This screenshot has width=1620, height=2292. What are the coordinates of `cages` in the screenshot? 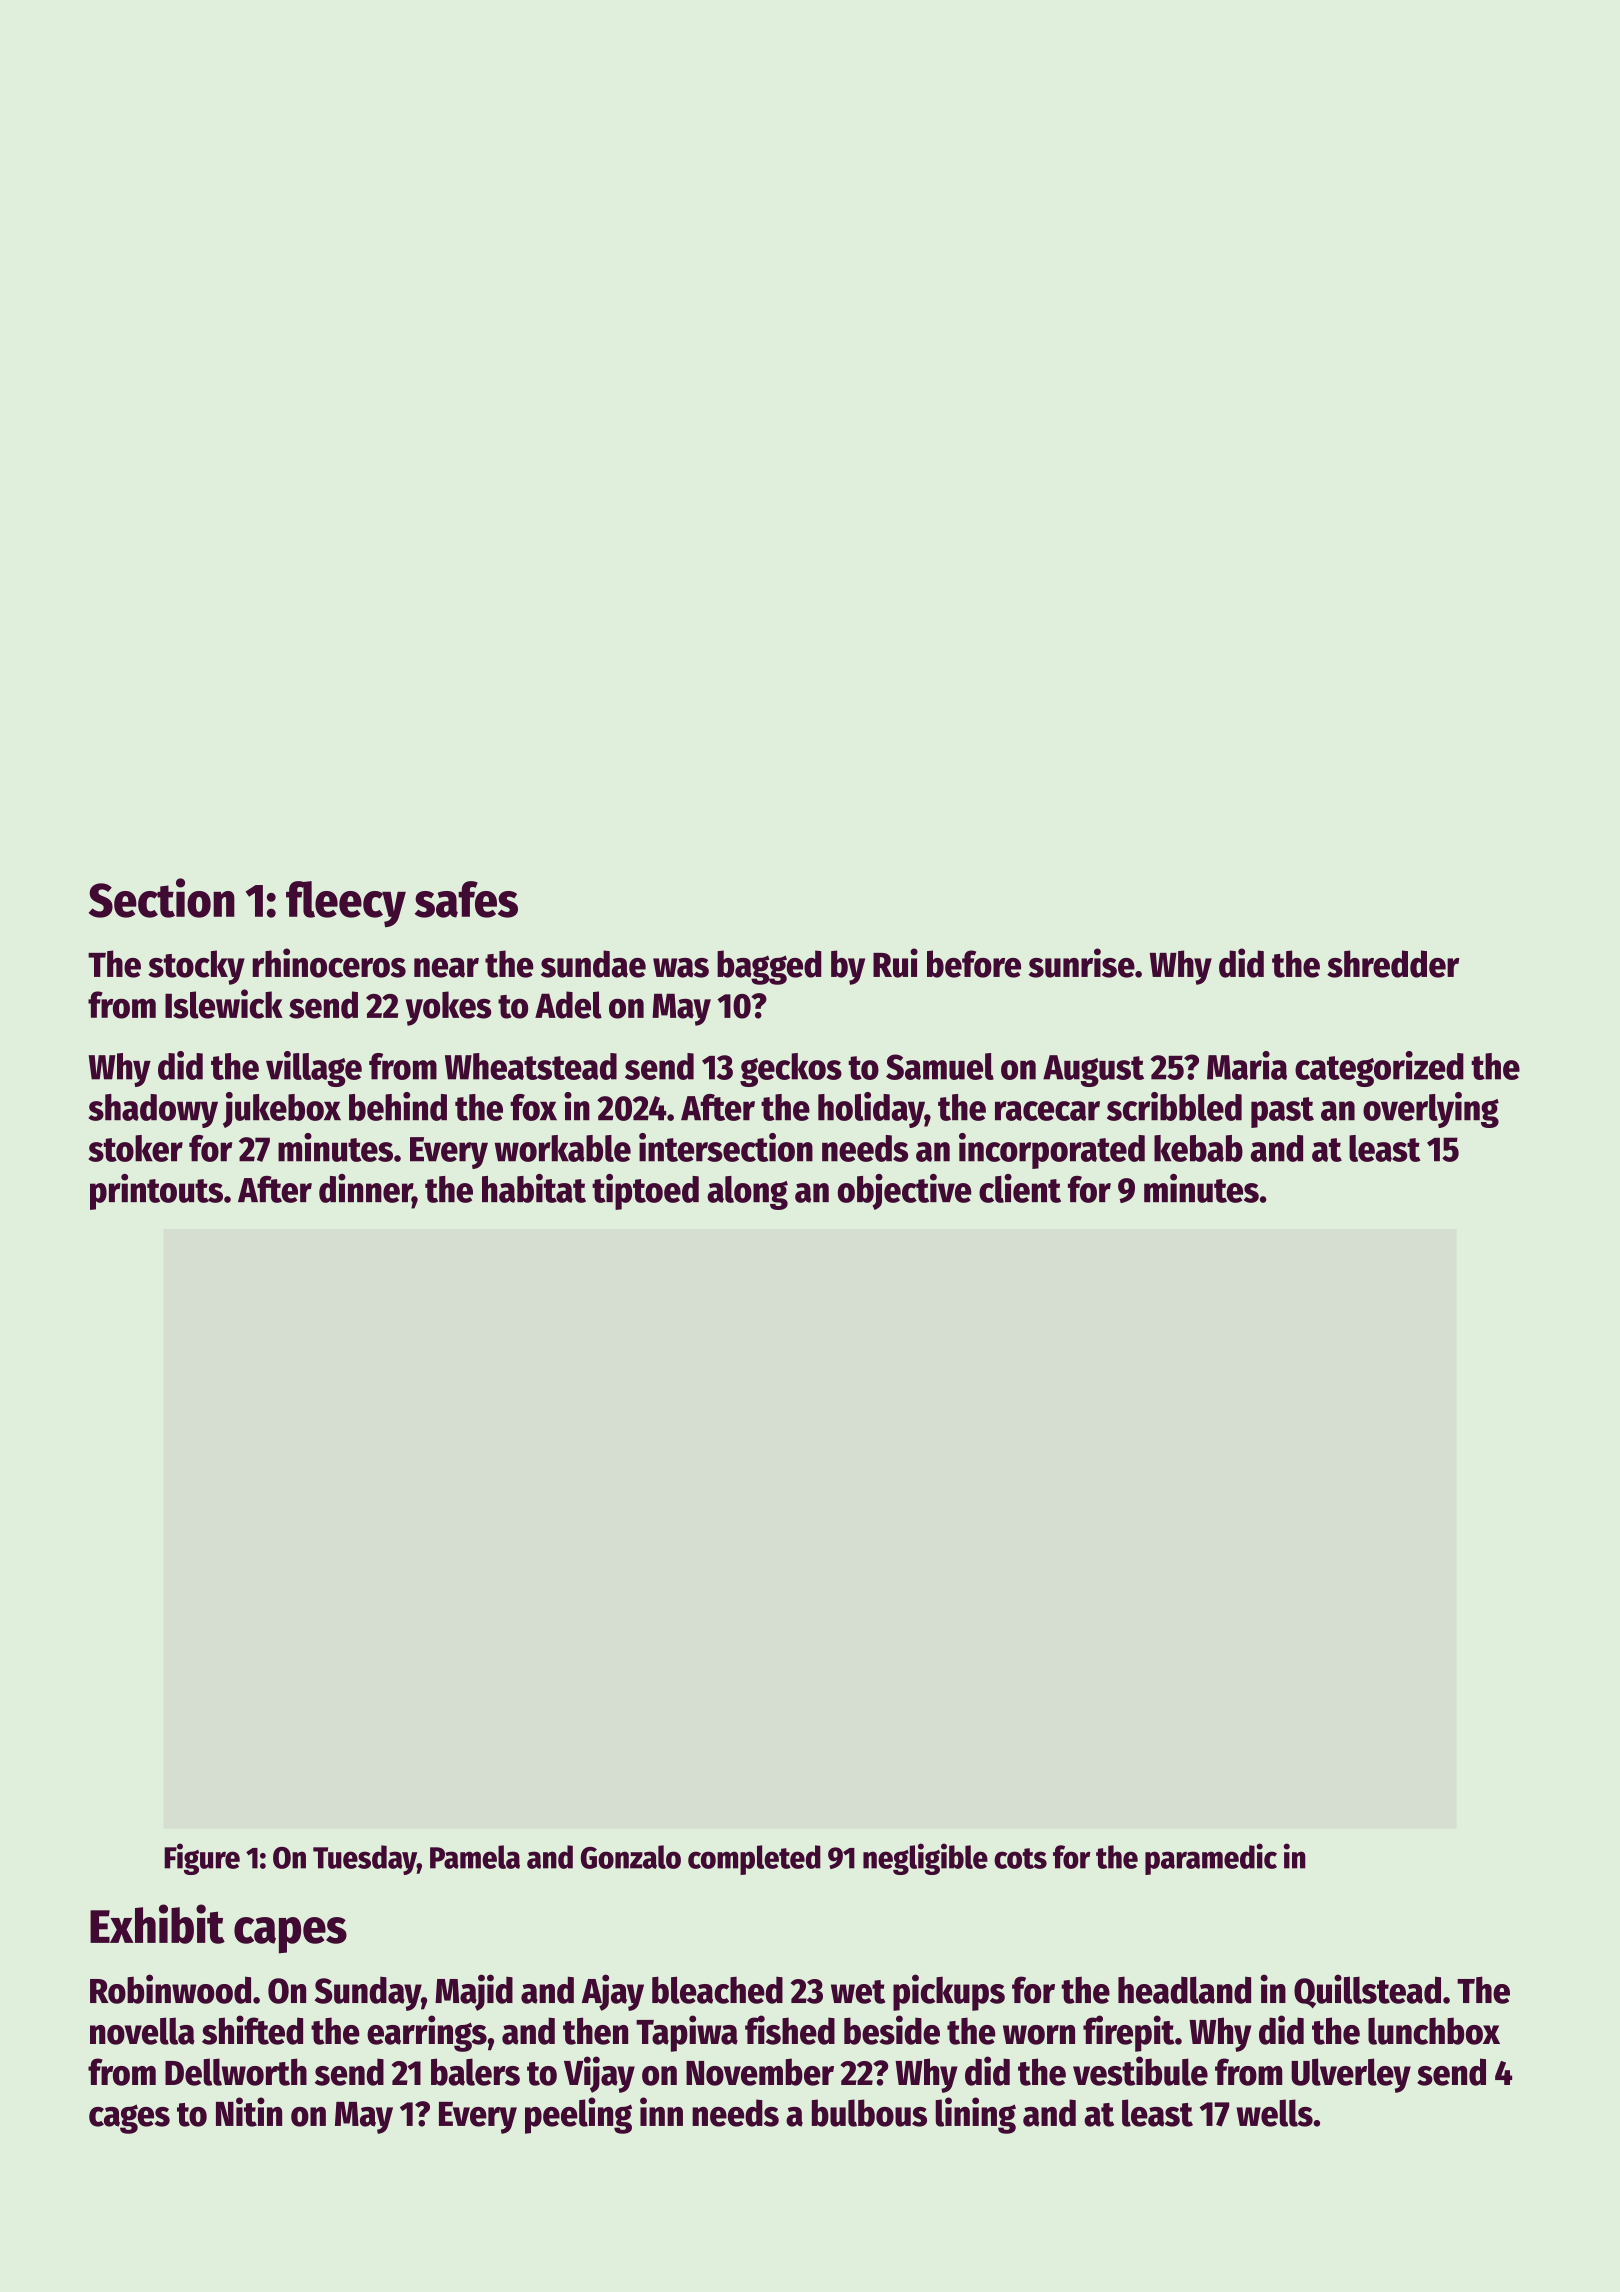 It's located at (129, 2119).
